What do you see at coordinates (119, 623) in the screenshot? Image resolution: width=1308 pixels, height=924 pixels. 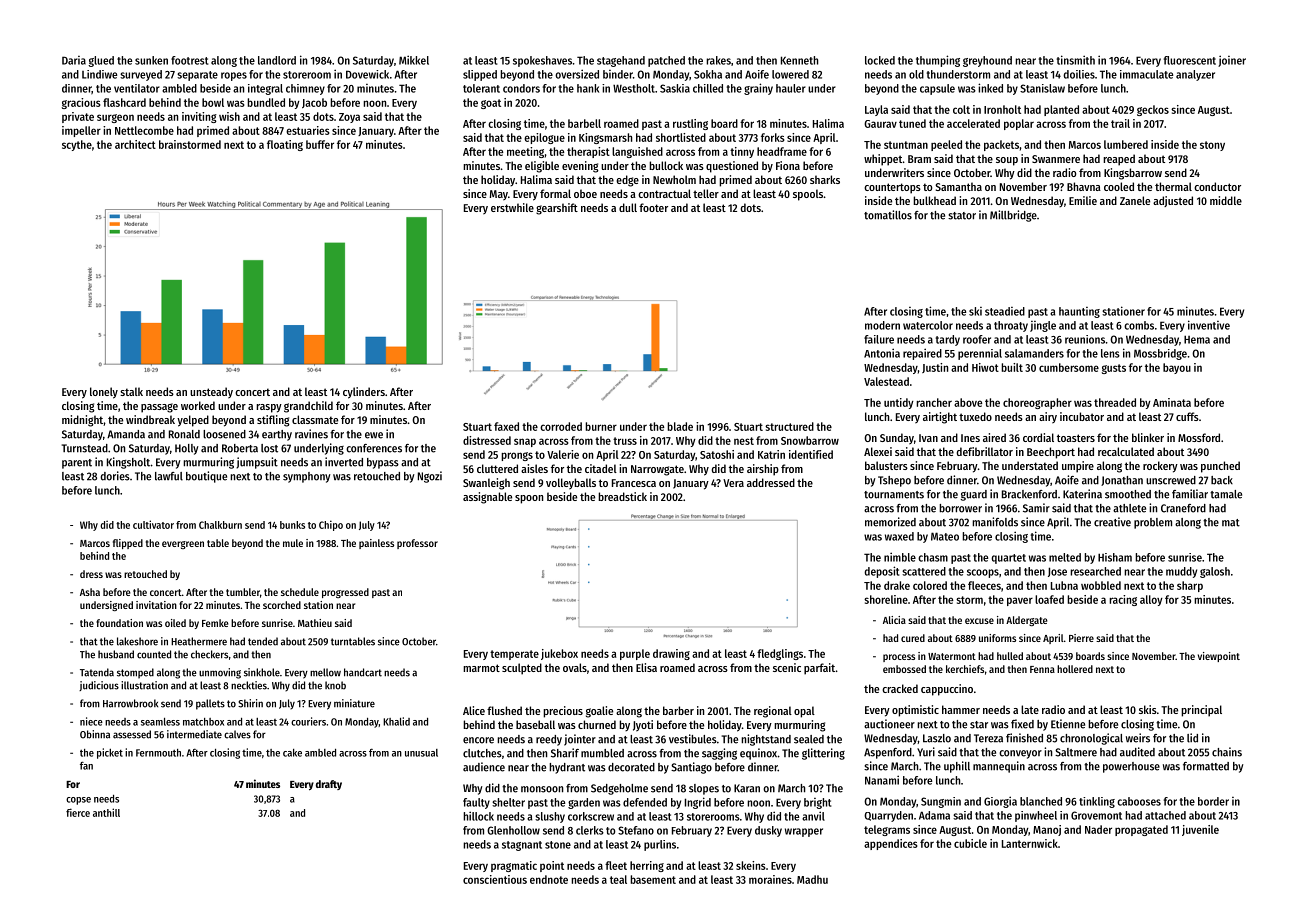 I see `foundation` at bounding box center [119, 623].
